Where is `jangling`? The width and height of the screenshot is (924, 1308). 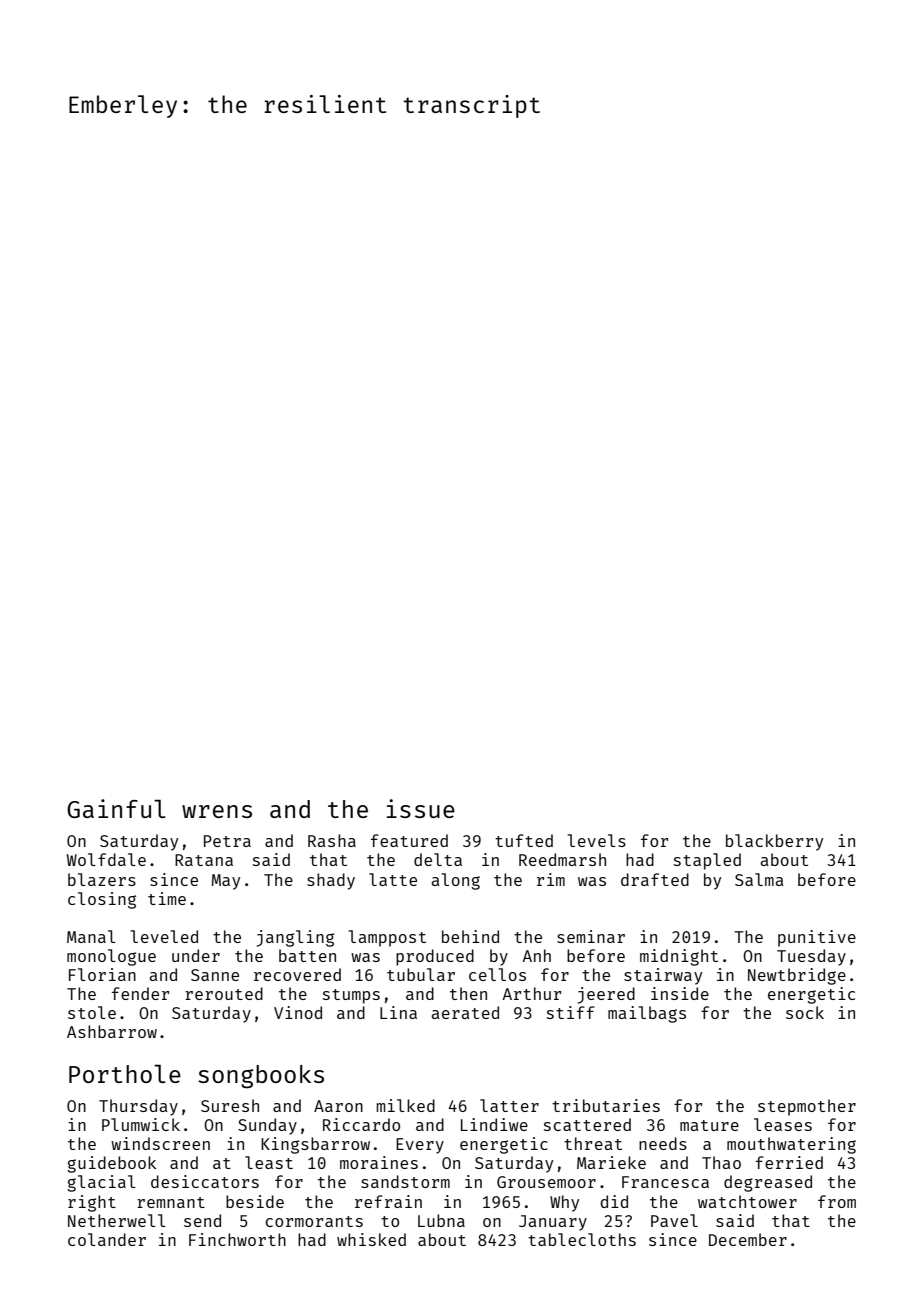
jangling is located at coordinates (295, 938).
